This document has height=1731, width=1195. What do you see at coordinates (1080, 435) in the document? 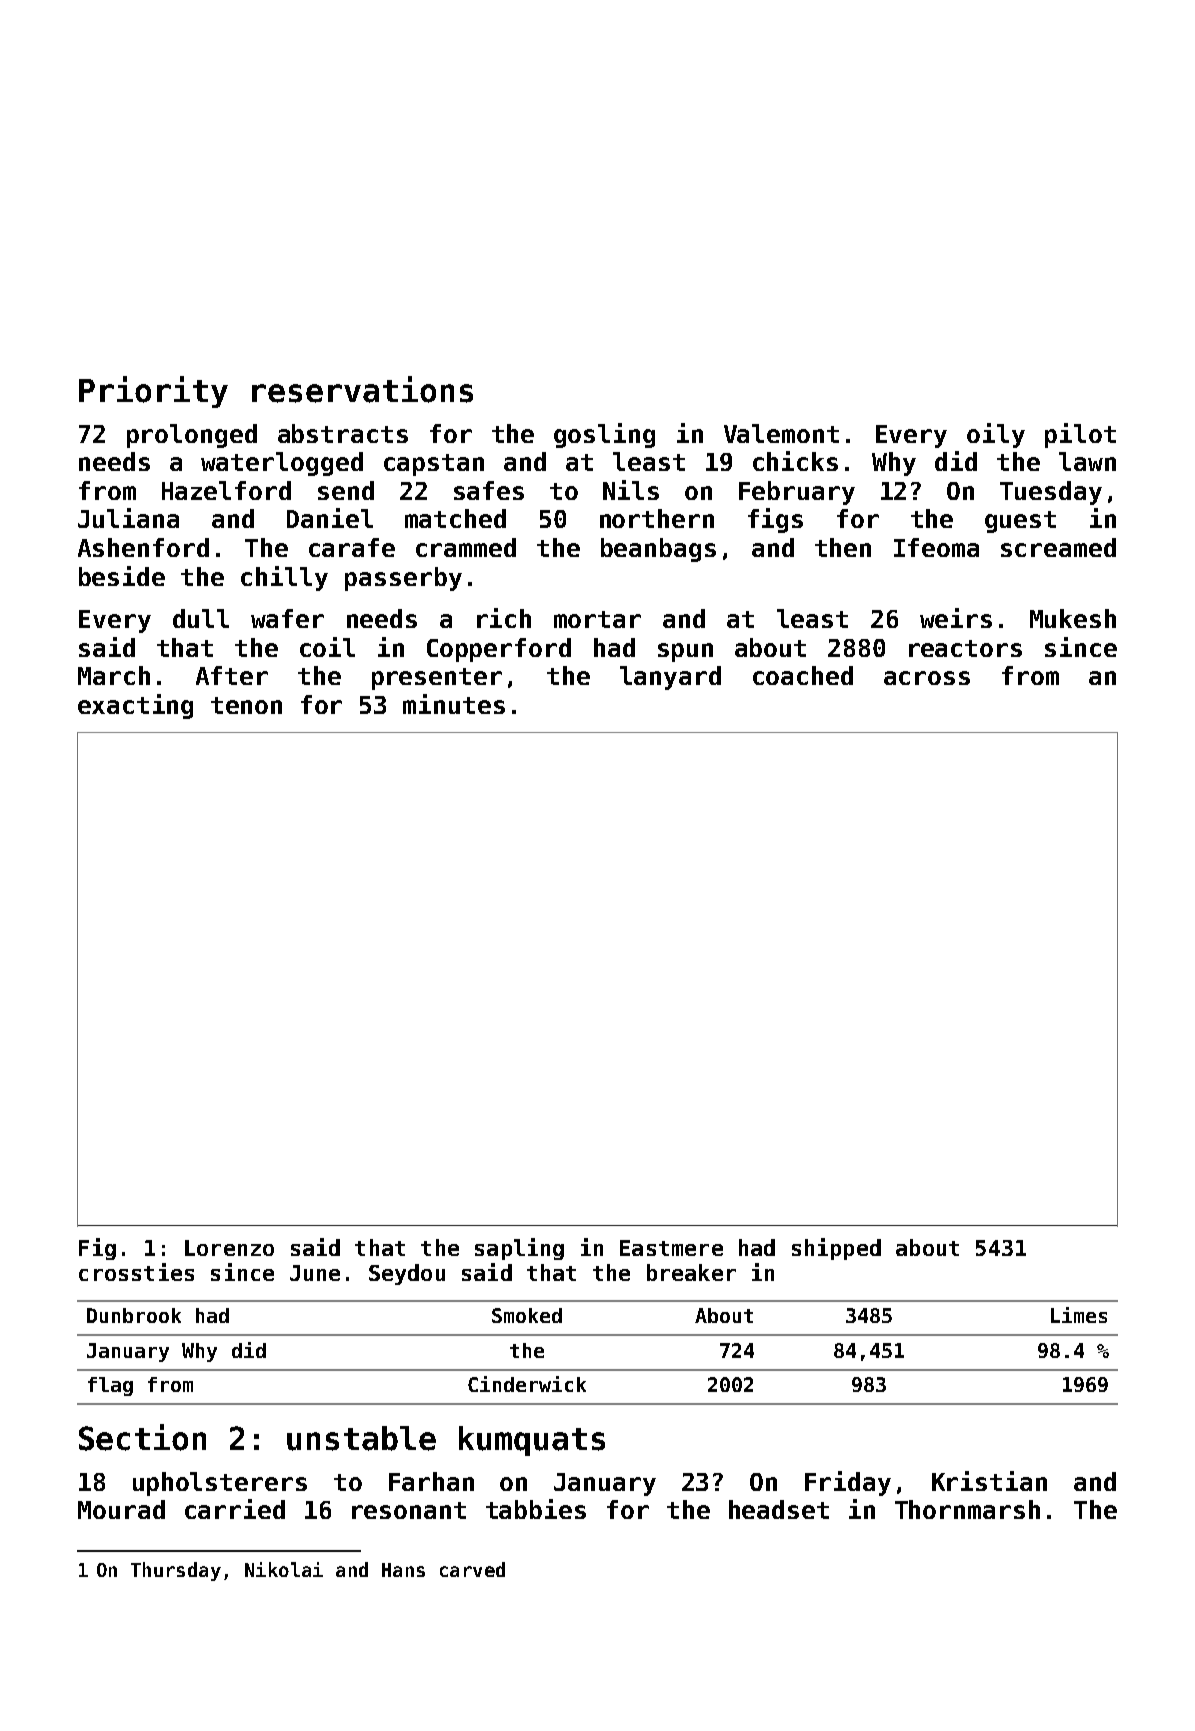
I see `pilot` at bounding box center [1080, 435].
